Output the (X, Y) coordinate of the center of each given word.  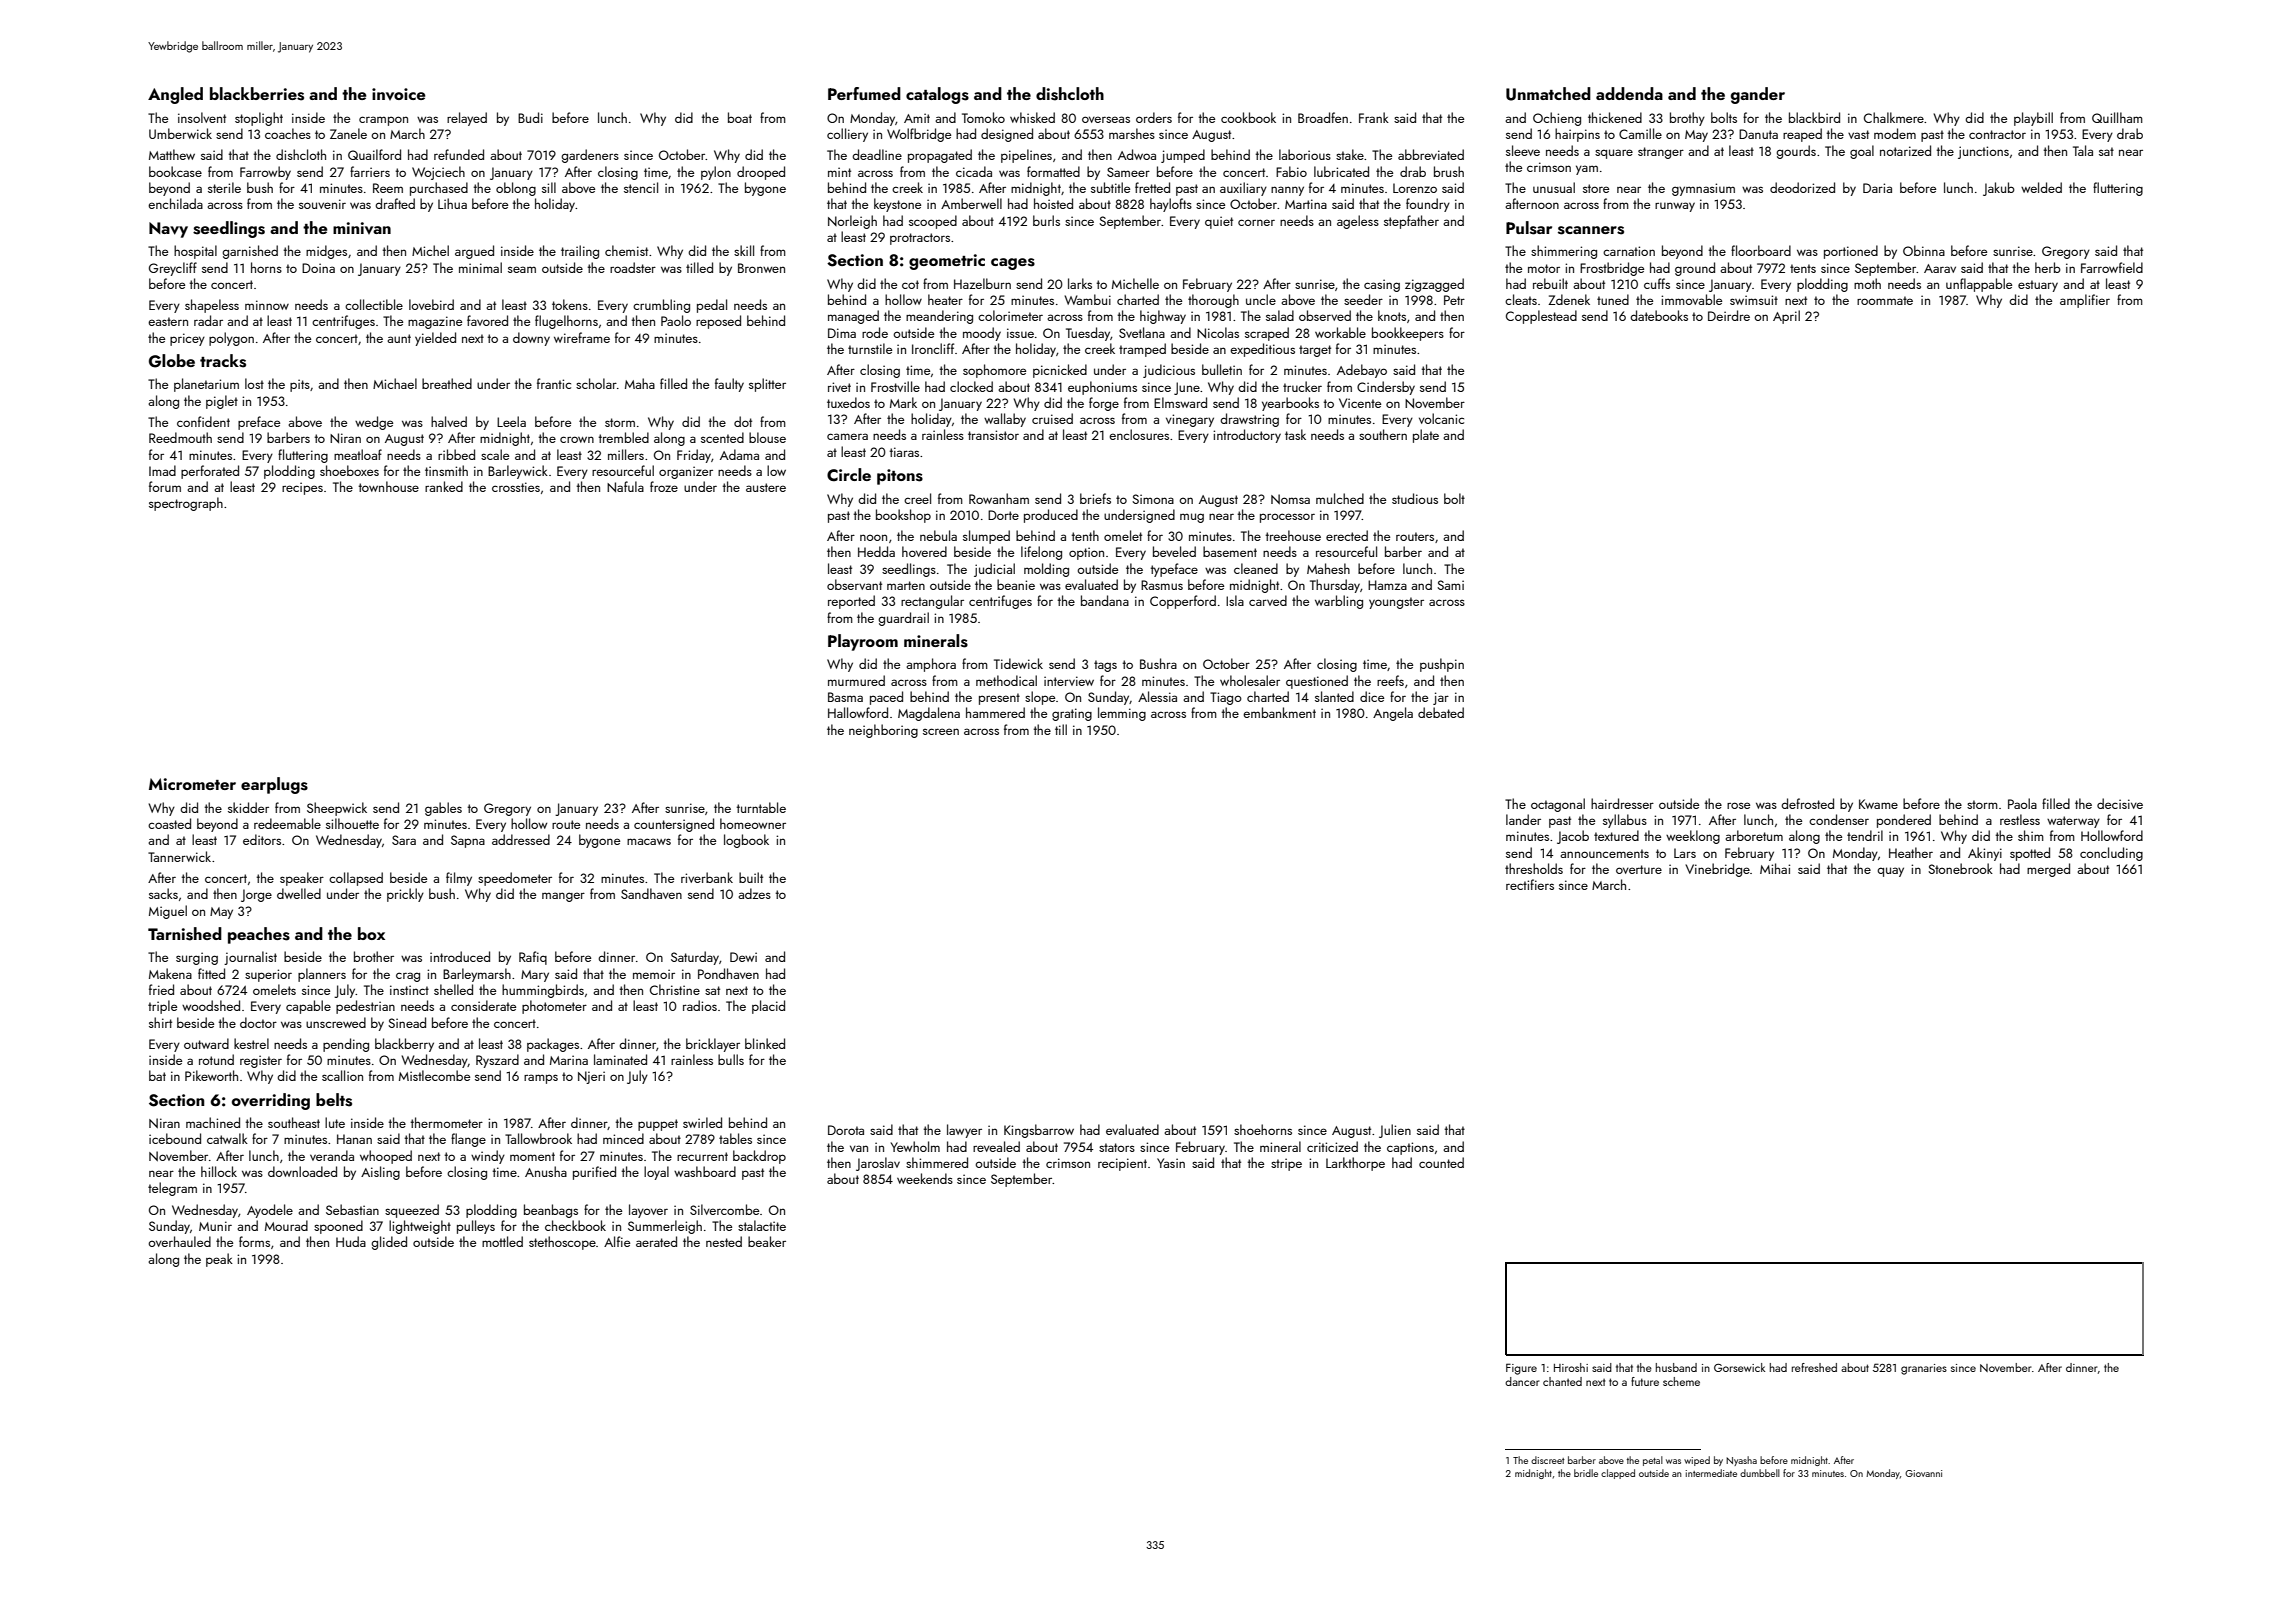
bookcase (175, 171)
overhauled (179, 1241)
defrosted (1807, 803)
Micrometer (192, 784)
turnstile (870, 348)
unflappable (1979, 285)
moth (1867, 283)
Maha (640, 383)
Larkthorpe (1355, 1164)
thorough (1213, 301)
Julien (1395, 1131)
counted (1441, 1162)
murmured (856, 680)
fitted (211, 973)
